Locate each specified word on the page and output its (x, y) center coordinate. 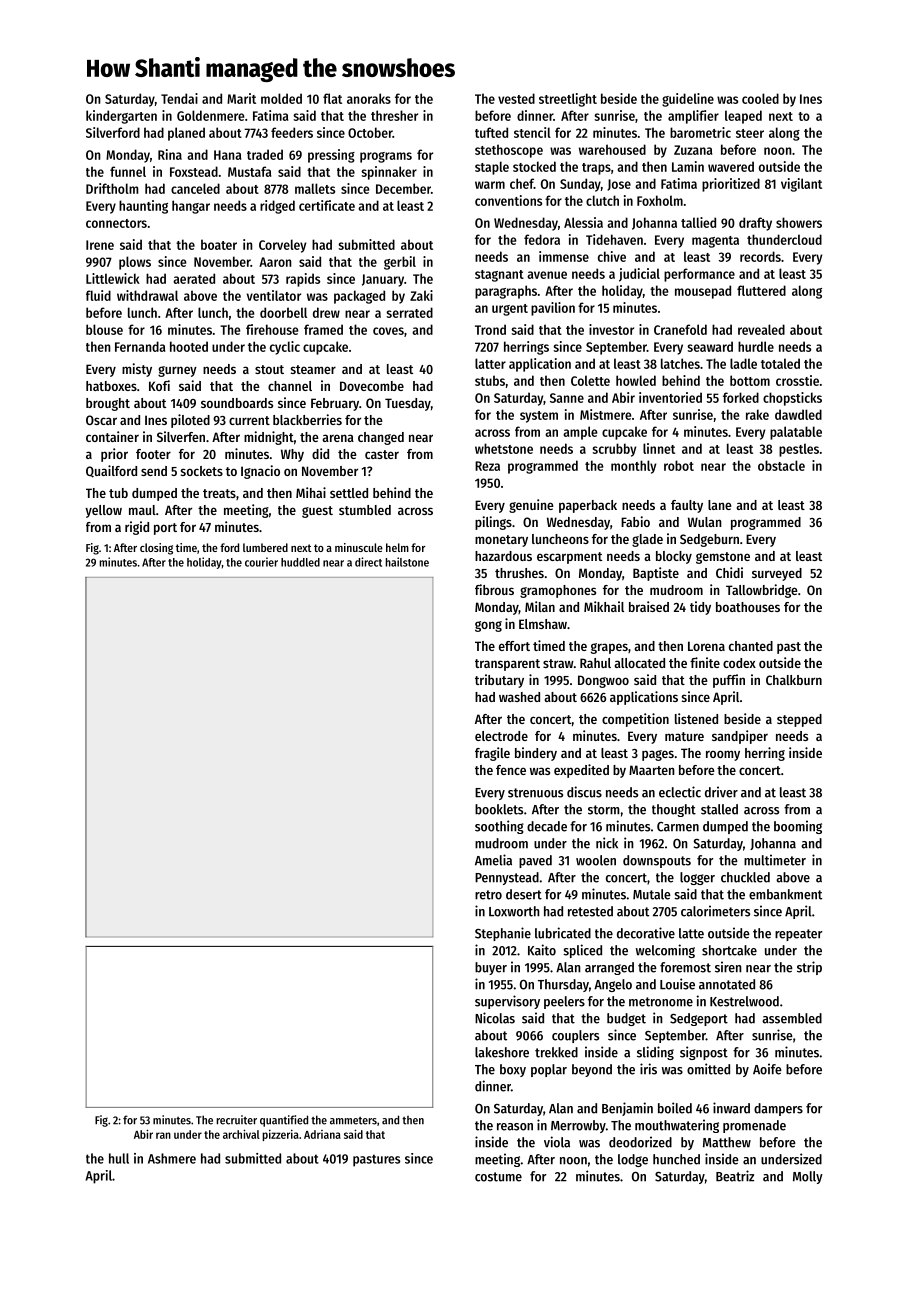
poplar (549, 1070)
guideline (688, 100)
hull (119, 1158)
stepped (799, 720)
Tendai (179, 98)
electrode (501, 736)
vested (516, 98)
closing (156, 549)
